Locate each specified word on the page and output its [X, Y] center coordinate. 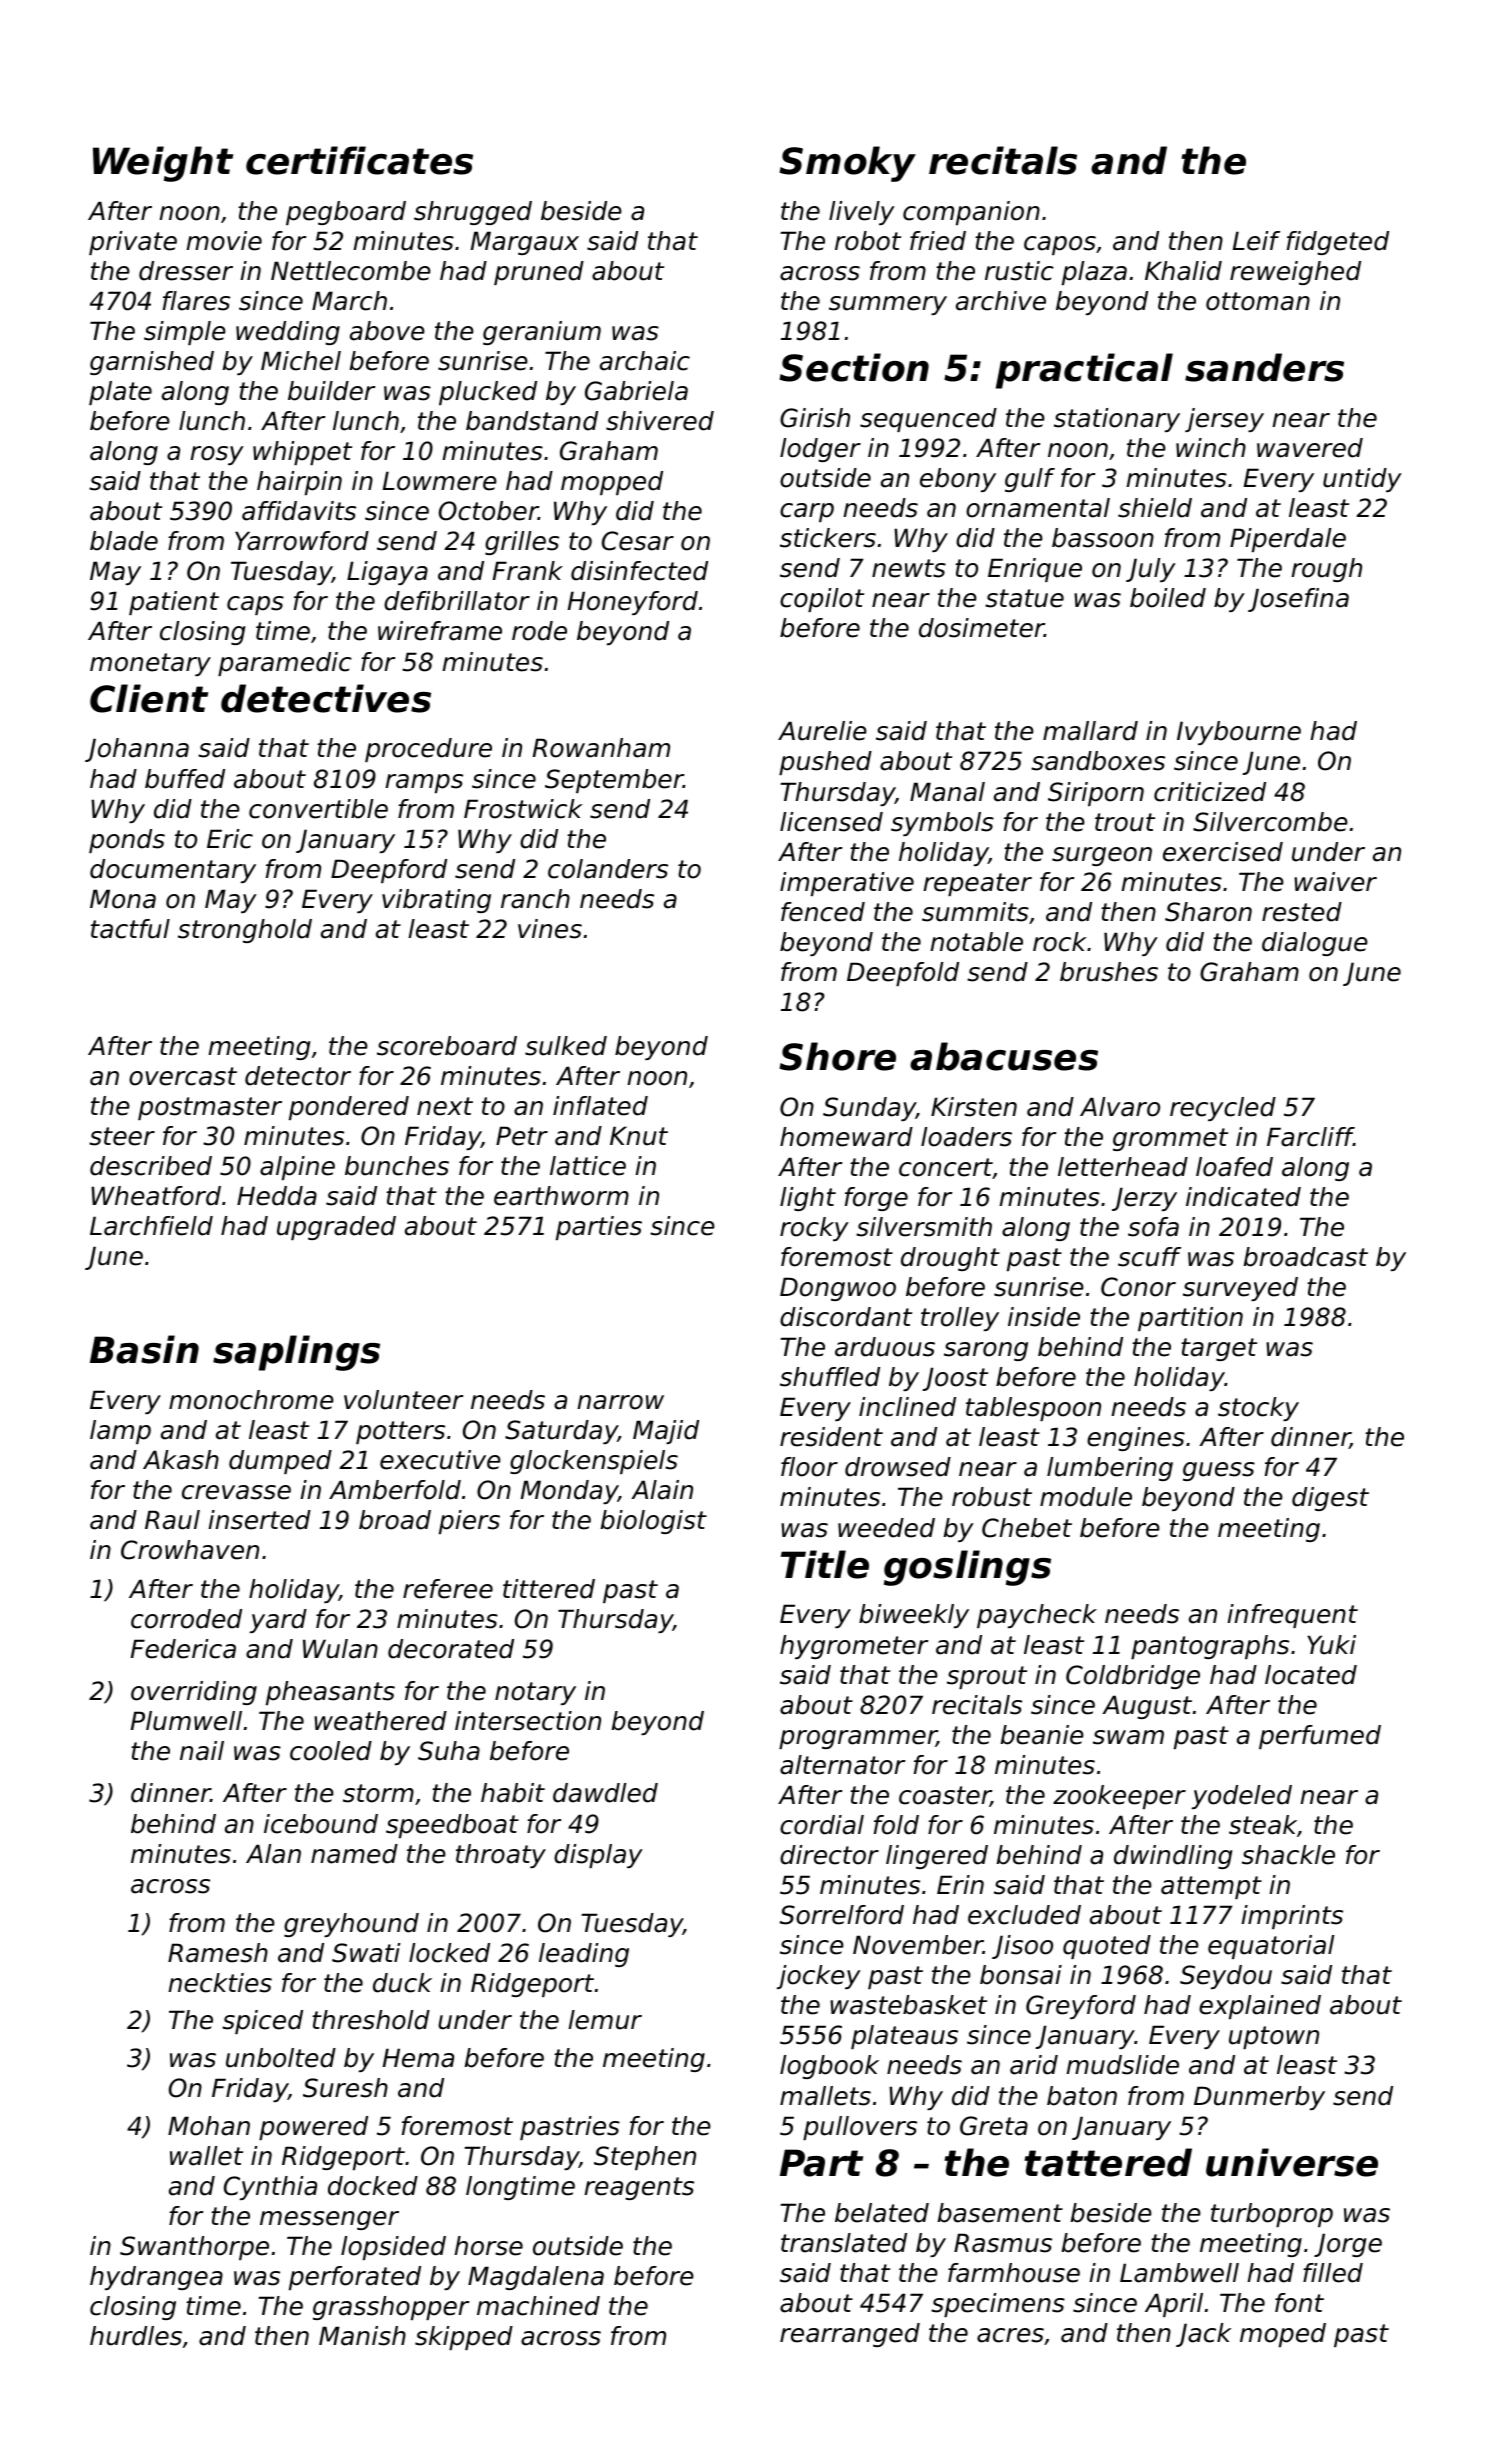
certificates [359, 160]
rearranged [850, 2335]
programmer [858, 1739]
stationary [1117, 420]
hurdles [136, 2336]
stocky [1258, 1409]
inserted [259, 1520]
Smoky [847, 164]
